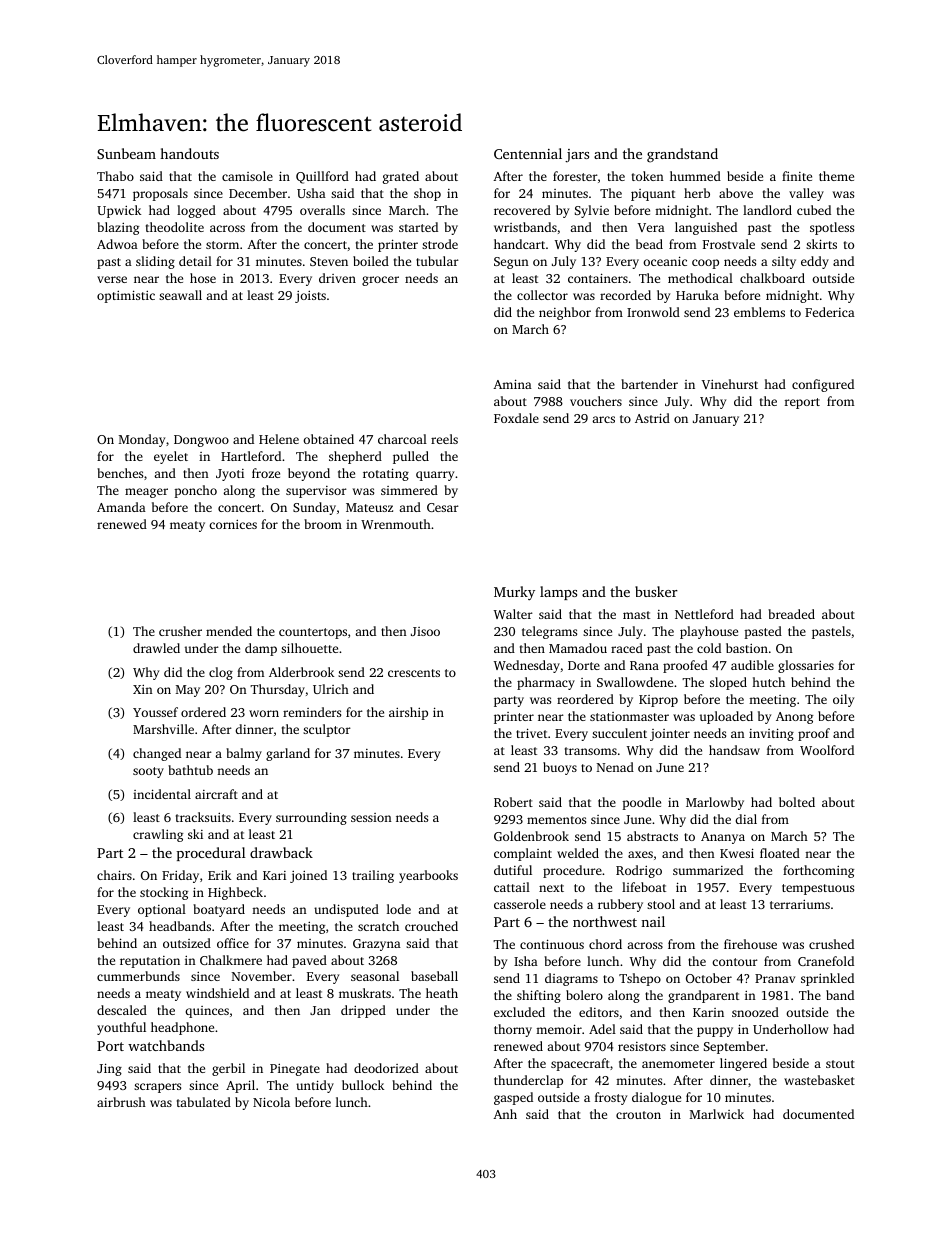  I want to click on Centennial, so click(528, 153).
